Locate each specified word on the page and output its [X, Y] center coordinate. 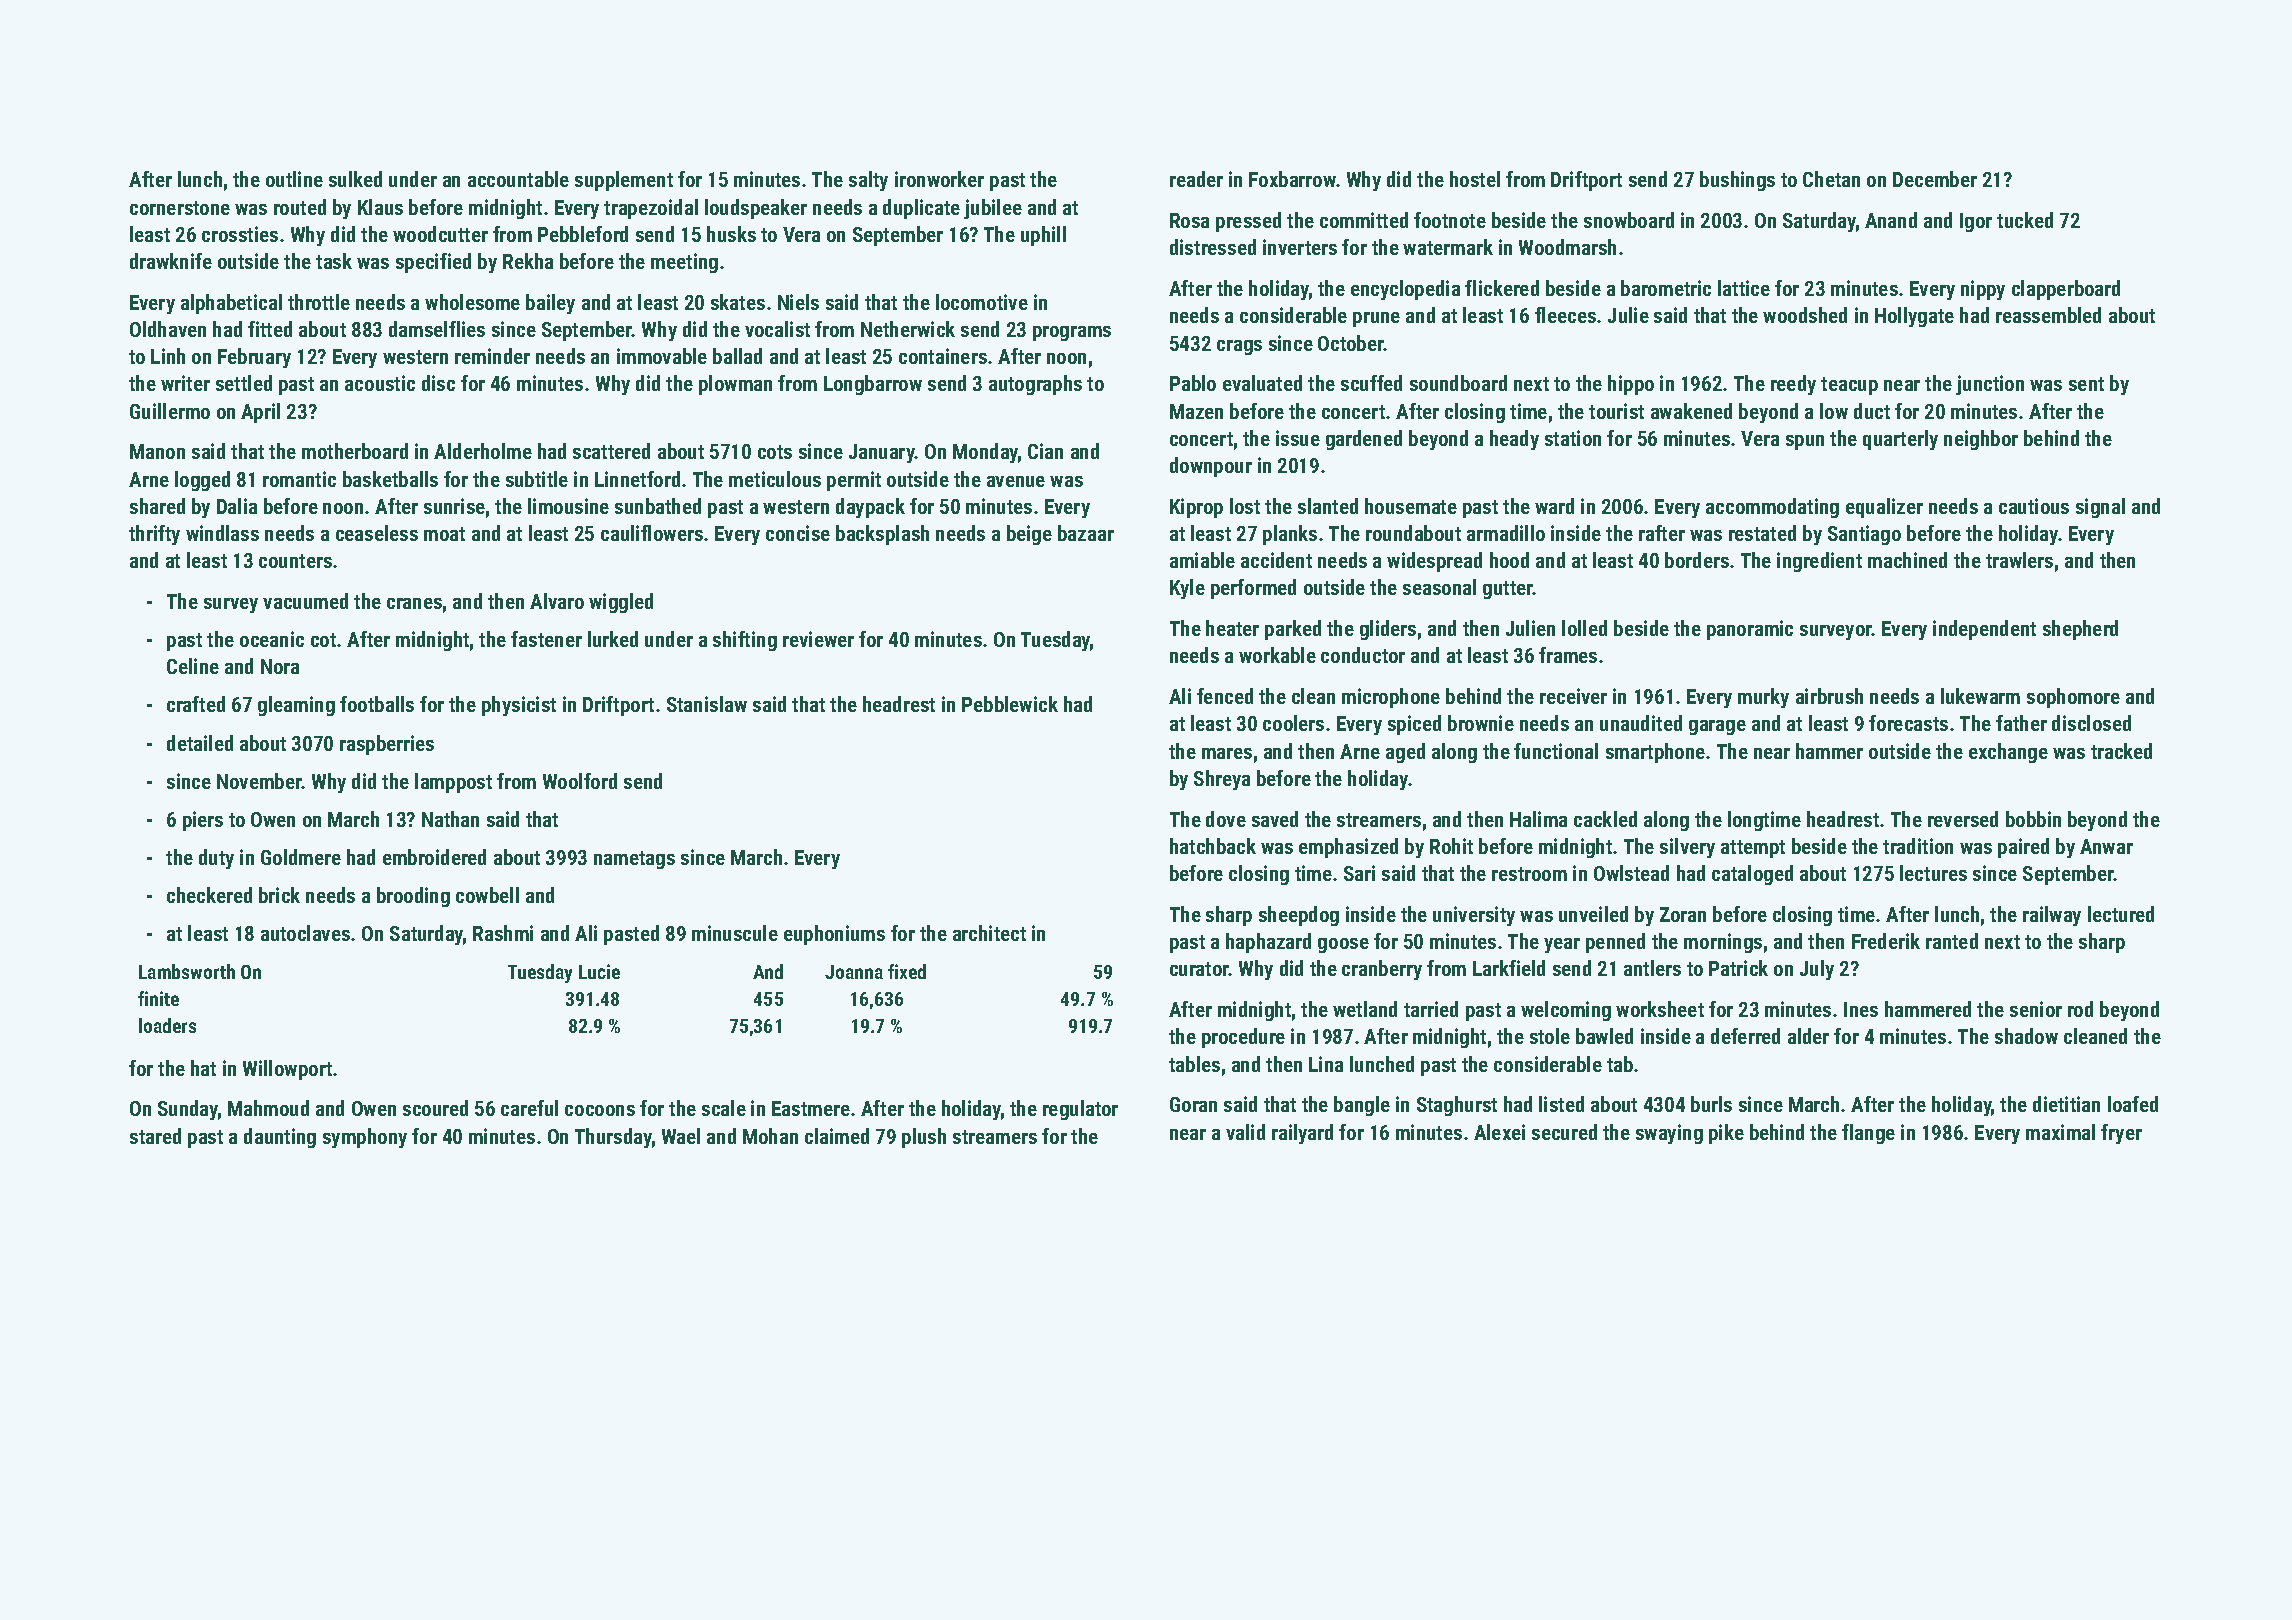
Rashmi [503, 933]
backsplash [882, 535]
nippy [1983, 290]
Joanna [854, 972]
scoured [435, 1108]
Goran [1193, 1104]
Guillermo [170, 411]
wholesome [472, 302]
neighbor [1981, 440]
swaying [1669, 1134]
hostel [1475, 179]
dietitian [2066, 1104]
